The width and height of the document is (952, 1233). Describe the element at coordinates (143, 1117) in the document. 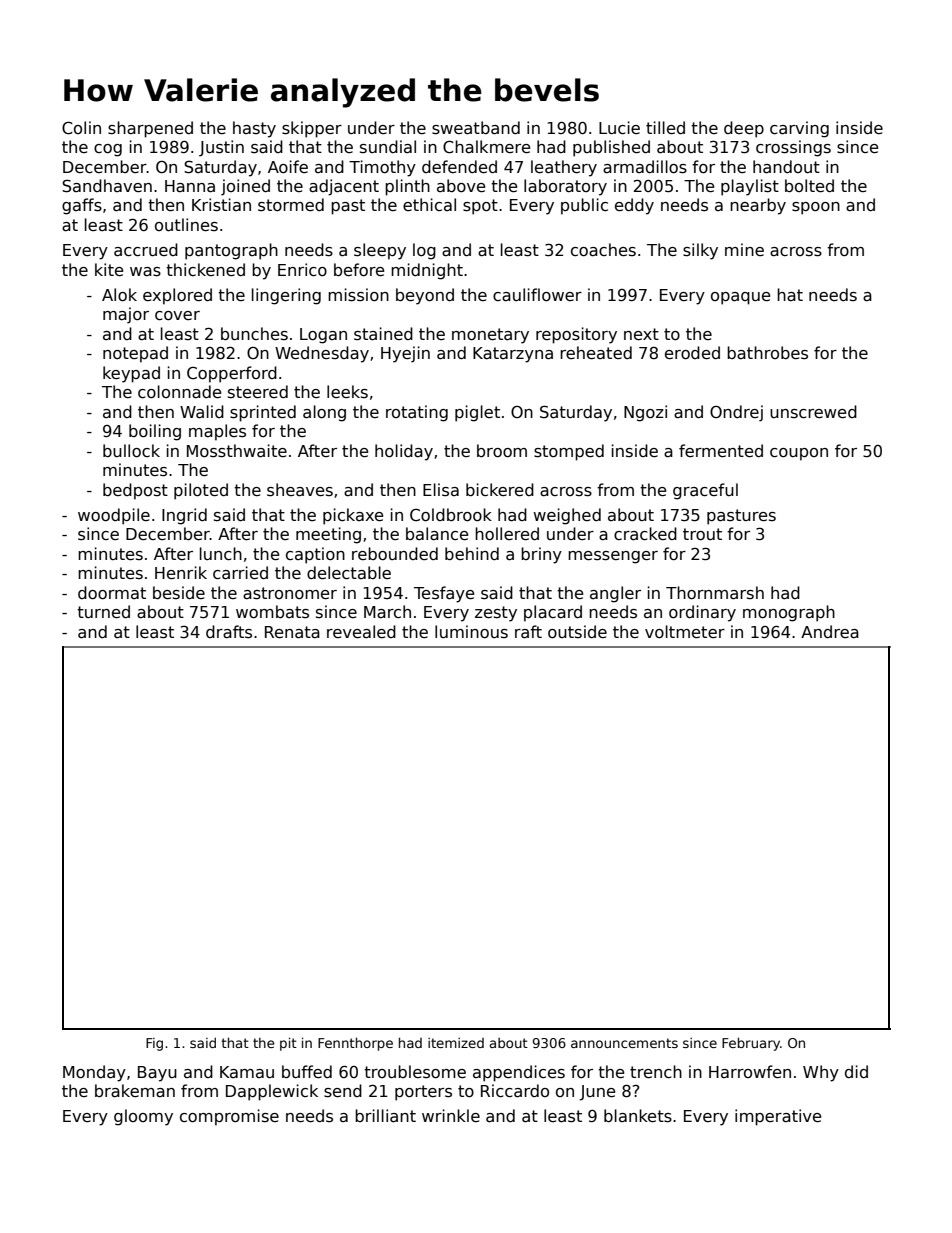

I see `gloomy` at that location.
